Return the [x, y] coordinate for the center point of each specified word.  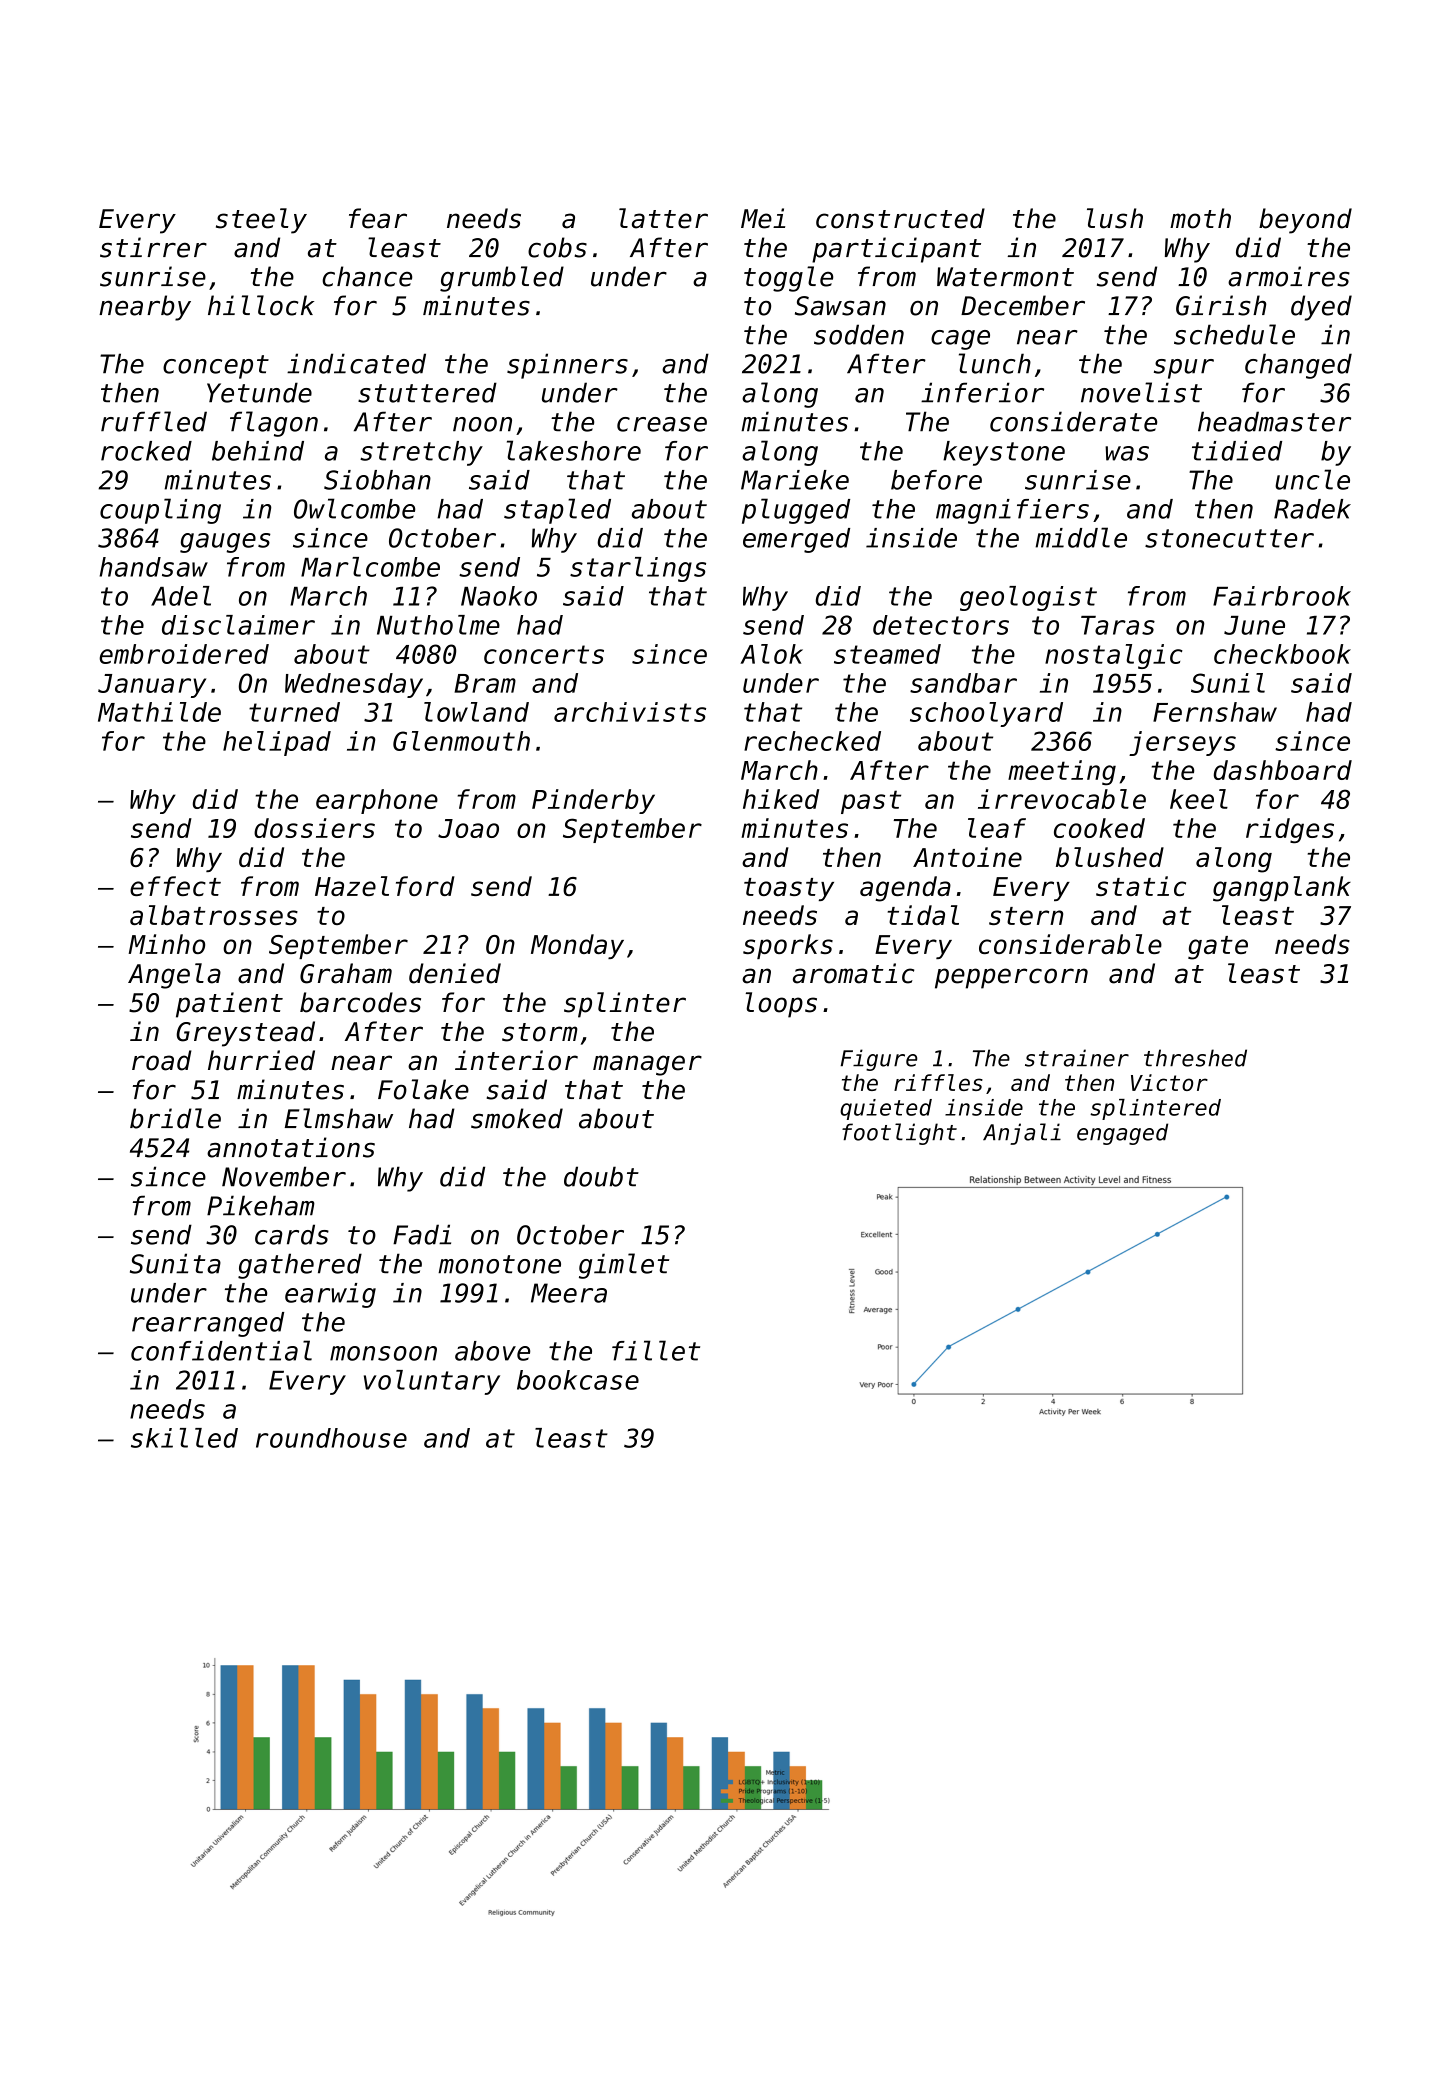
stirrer [153, 247]
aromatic [853, 973]
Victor [1169, 1082]
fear [378, 218]
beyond [1305, 221]
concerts [544, 654]
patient [229, 1005]
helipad [277, 743]
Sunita [175, 1263]
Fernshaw [1215, 712]
